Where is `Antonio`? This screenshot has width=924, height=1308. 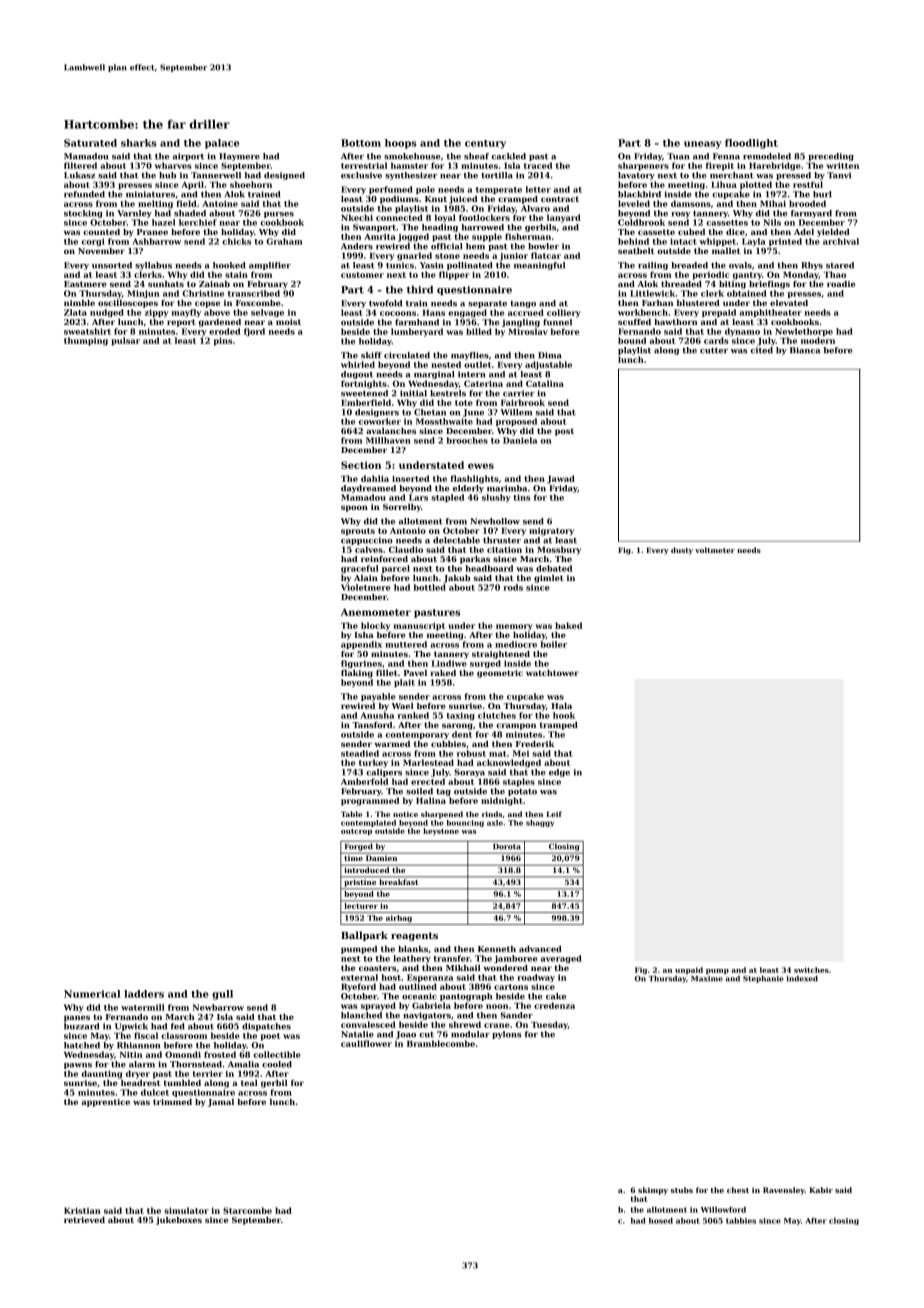 Antonio is located at coordinates (408, 530).
